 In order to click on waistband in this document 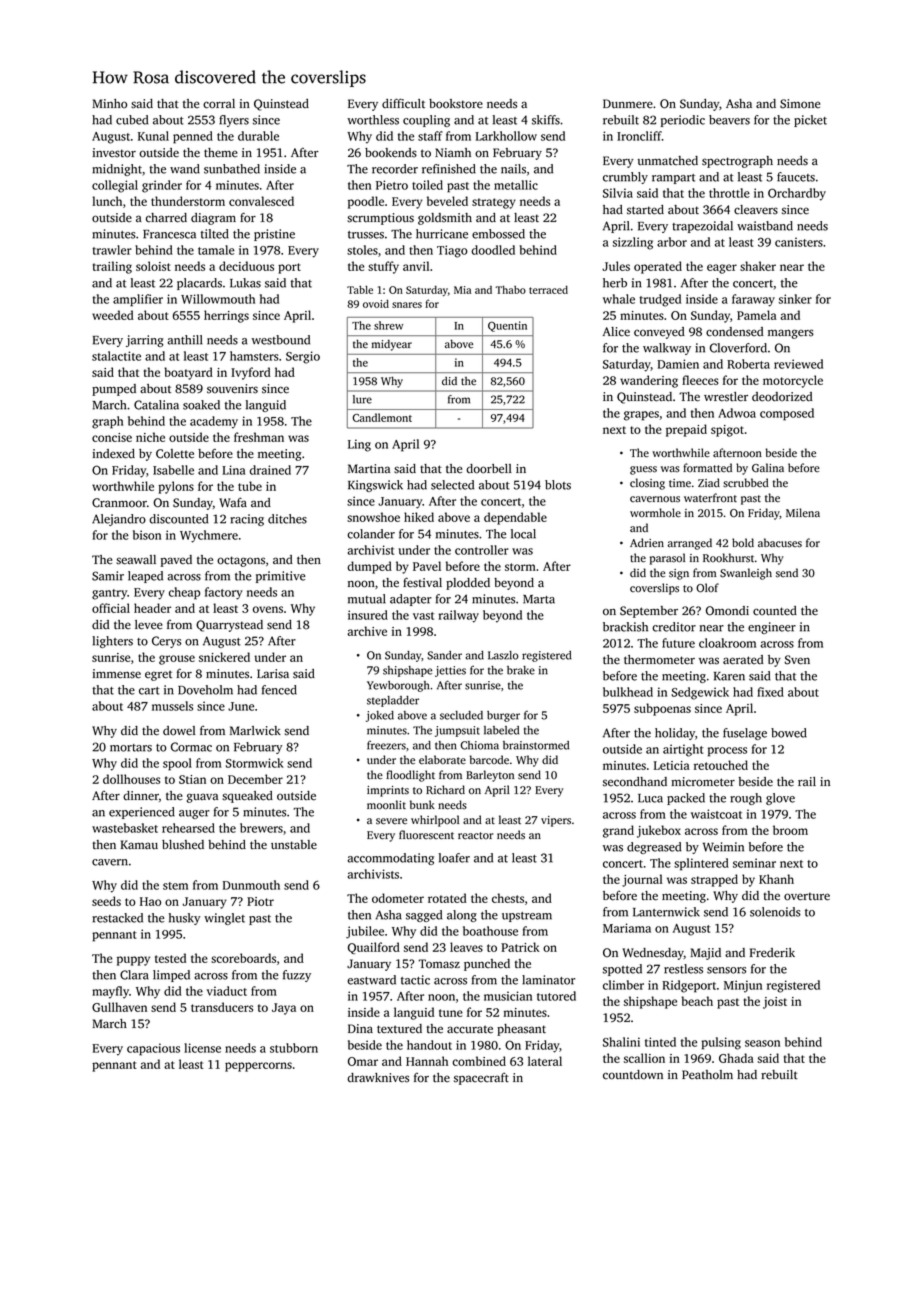, I will do `click(765, 226)`.
